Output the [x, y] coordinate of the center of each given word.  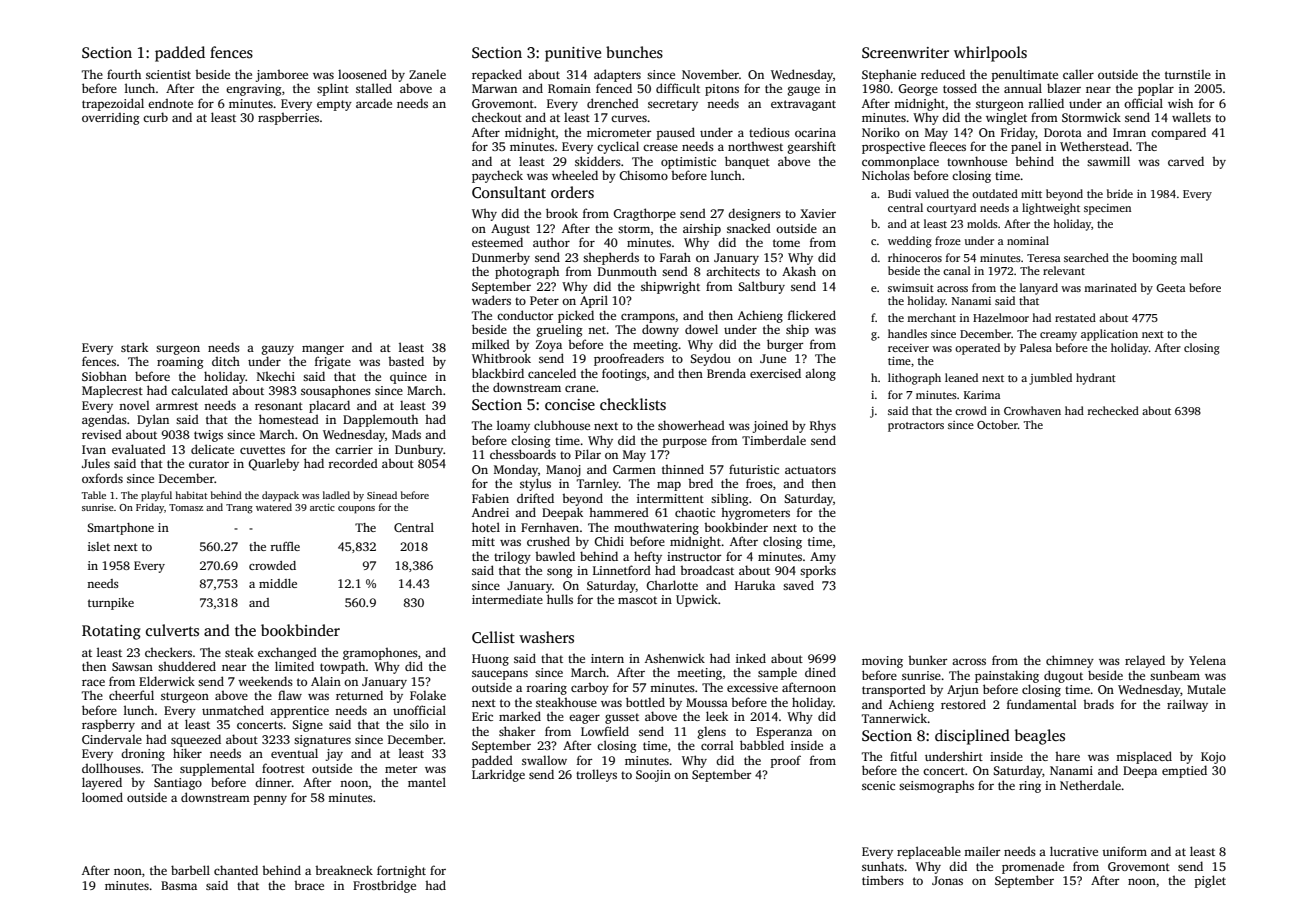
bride [1120, 193]
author [551, 242]
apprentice [299, 712]
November [710, 74]
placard [329, 406]
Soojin [653, 776]
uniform [1124, 851]
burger [785, 345]
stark [134, 347]
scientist [168, 74]
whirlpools [990, 54]
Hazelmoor [1001, 317]
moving [882, 662]
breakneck [344, 870]
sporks [818, 571]
